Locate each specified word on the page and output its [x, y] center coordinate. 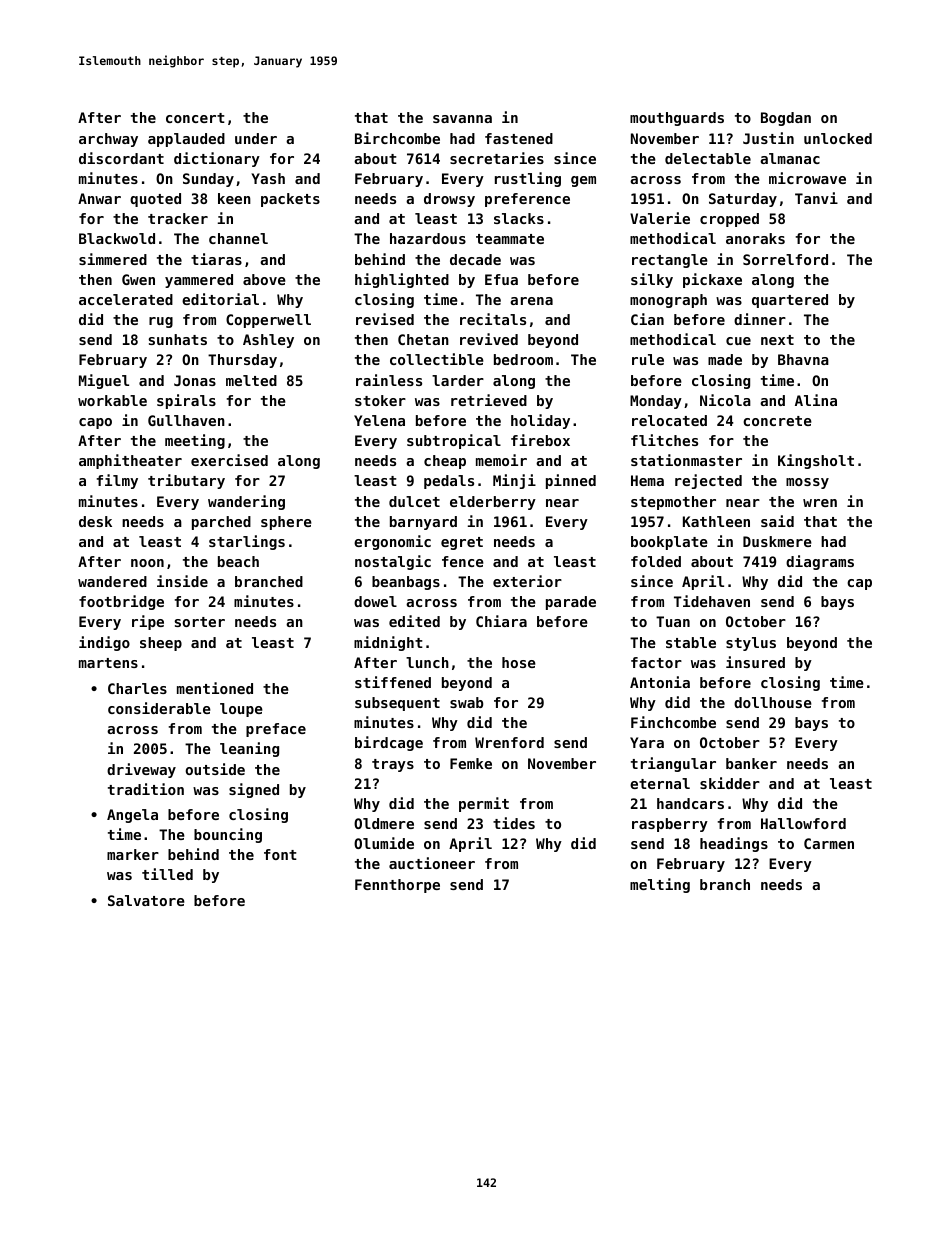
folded [656, 561]
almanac [790, 158]
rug [161, 322]
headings [734, 844]
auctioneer [432, 863]
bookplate [669, 543]
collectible [437, 359]
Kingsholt [816, 461]
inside [182, 581]
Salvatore [146, 900]
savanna [462, 119]
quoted [155, 200]
